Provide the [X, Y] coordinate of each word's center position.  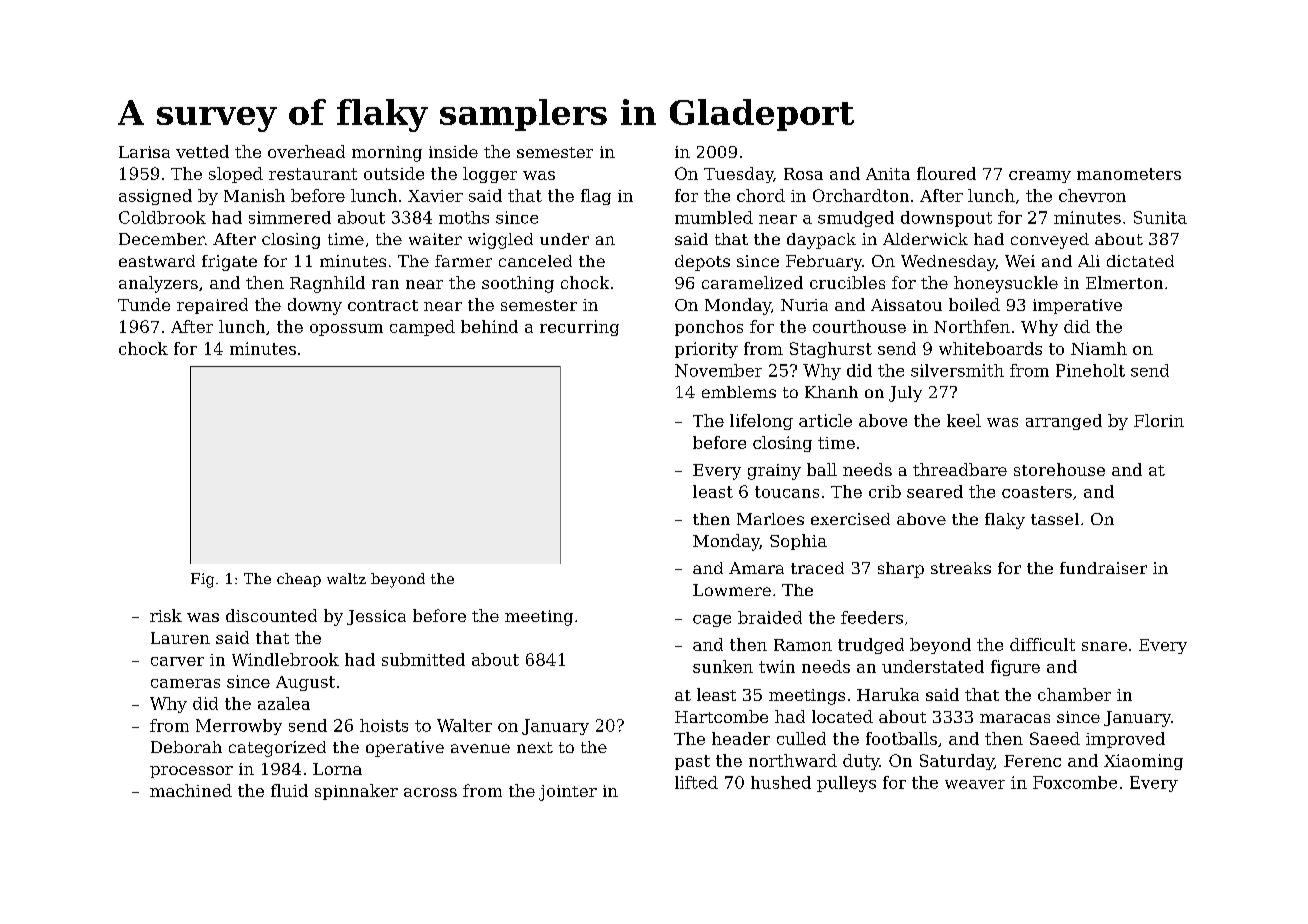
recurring [579, 328]
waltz [346, 578]
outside [394, 173]
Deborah [186, 747]
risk [166, 615]
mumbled [714, 217]
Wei [1020, 261]
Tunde [144, 304]
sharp [901, 570]
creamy [1040, 177]
